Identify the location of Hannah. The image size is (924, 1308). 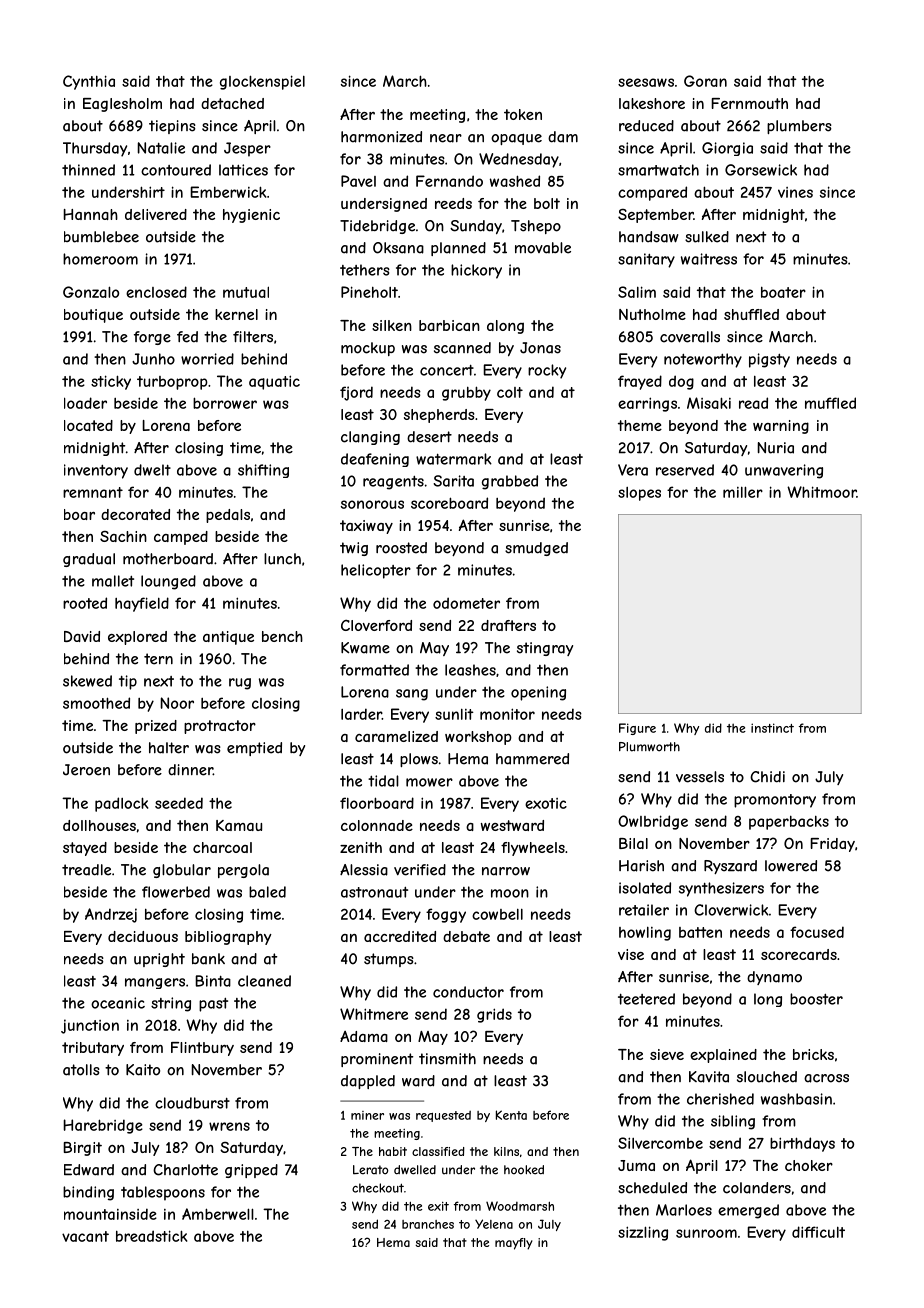
(90, 214).
